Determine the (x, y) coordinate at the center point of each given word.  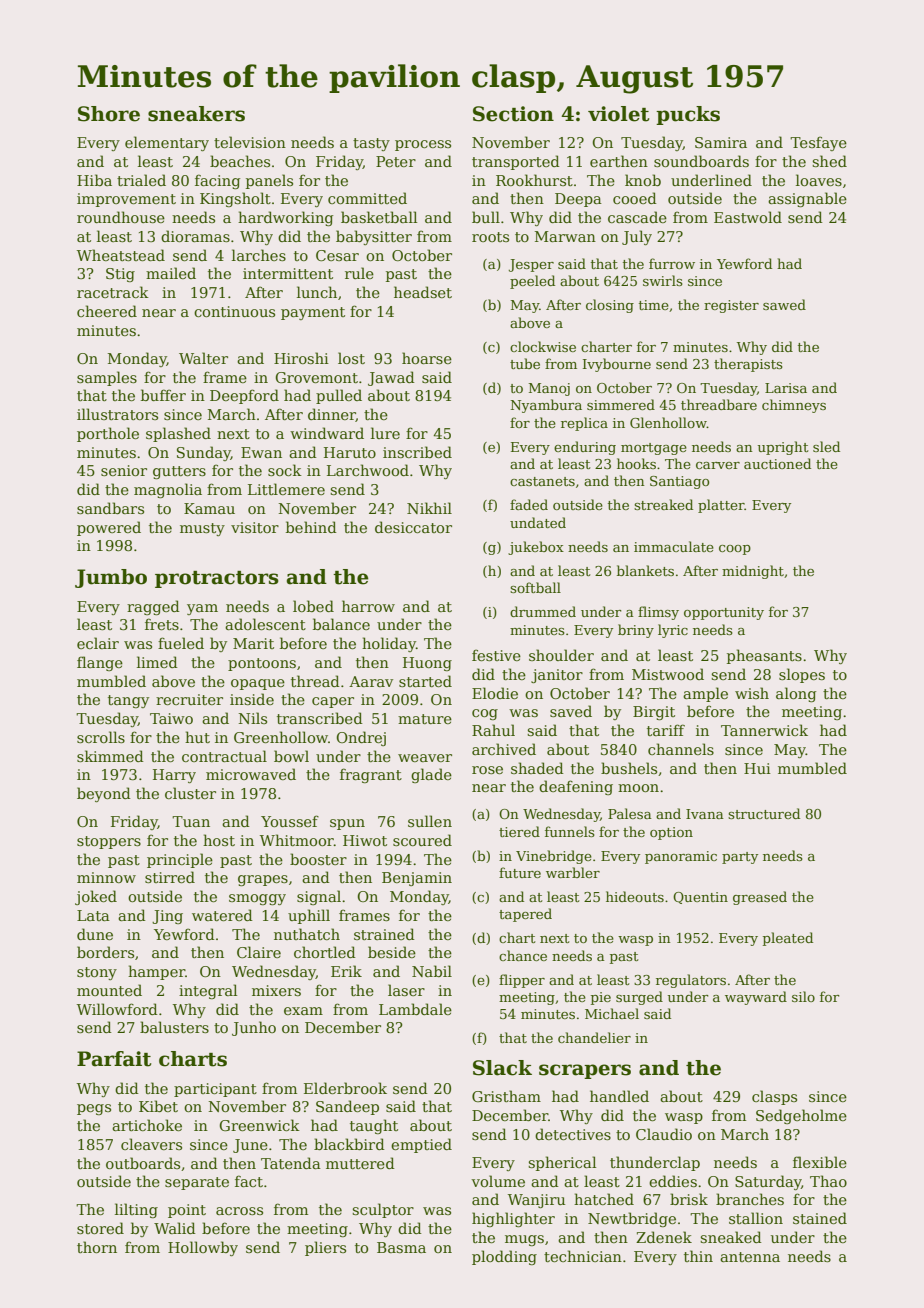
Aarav (371, 681)
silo (803, 996)
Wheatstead (121, 255)
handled (619, 1096)
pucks (688, 115)
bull (486, 217)
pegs (94, 1109)
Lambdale (415, 1009)
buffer (163, 395)
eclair (98, 643)
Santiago (679, 482)
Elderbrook (345, 1088)
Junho (254, 1028)
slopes (802, 675)
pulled (339, 396)
